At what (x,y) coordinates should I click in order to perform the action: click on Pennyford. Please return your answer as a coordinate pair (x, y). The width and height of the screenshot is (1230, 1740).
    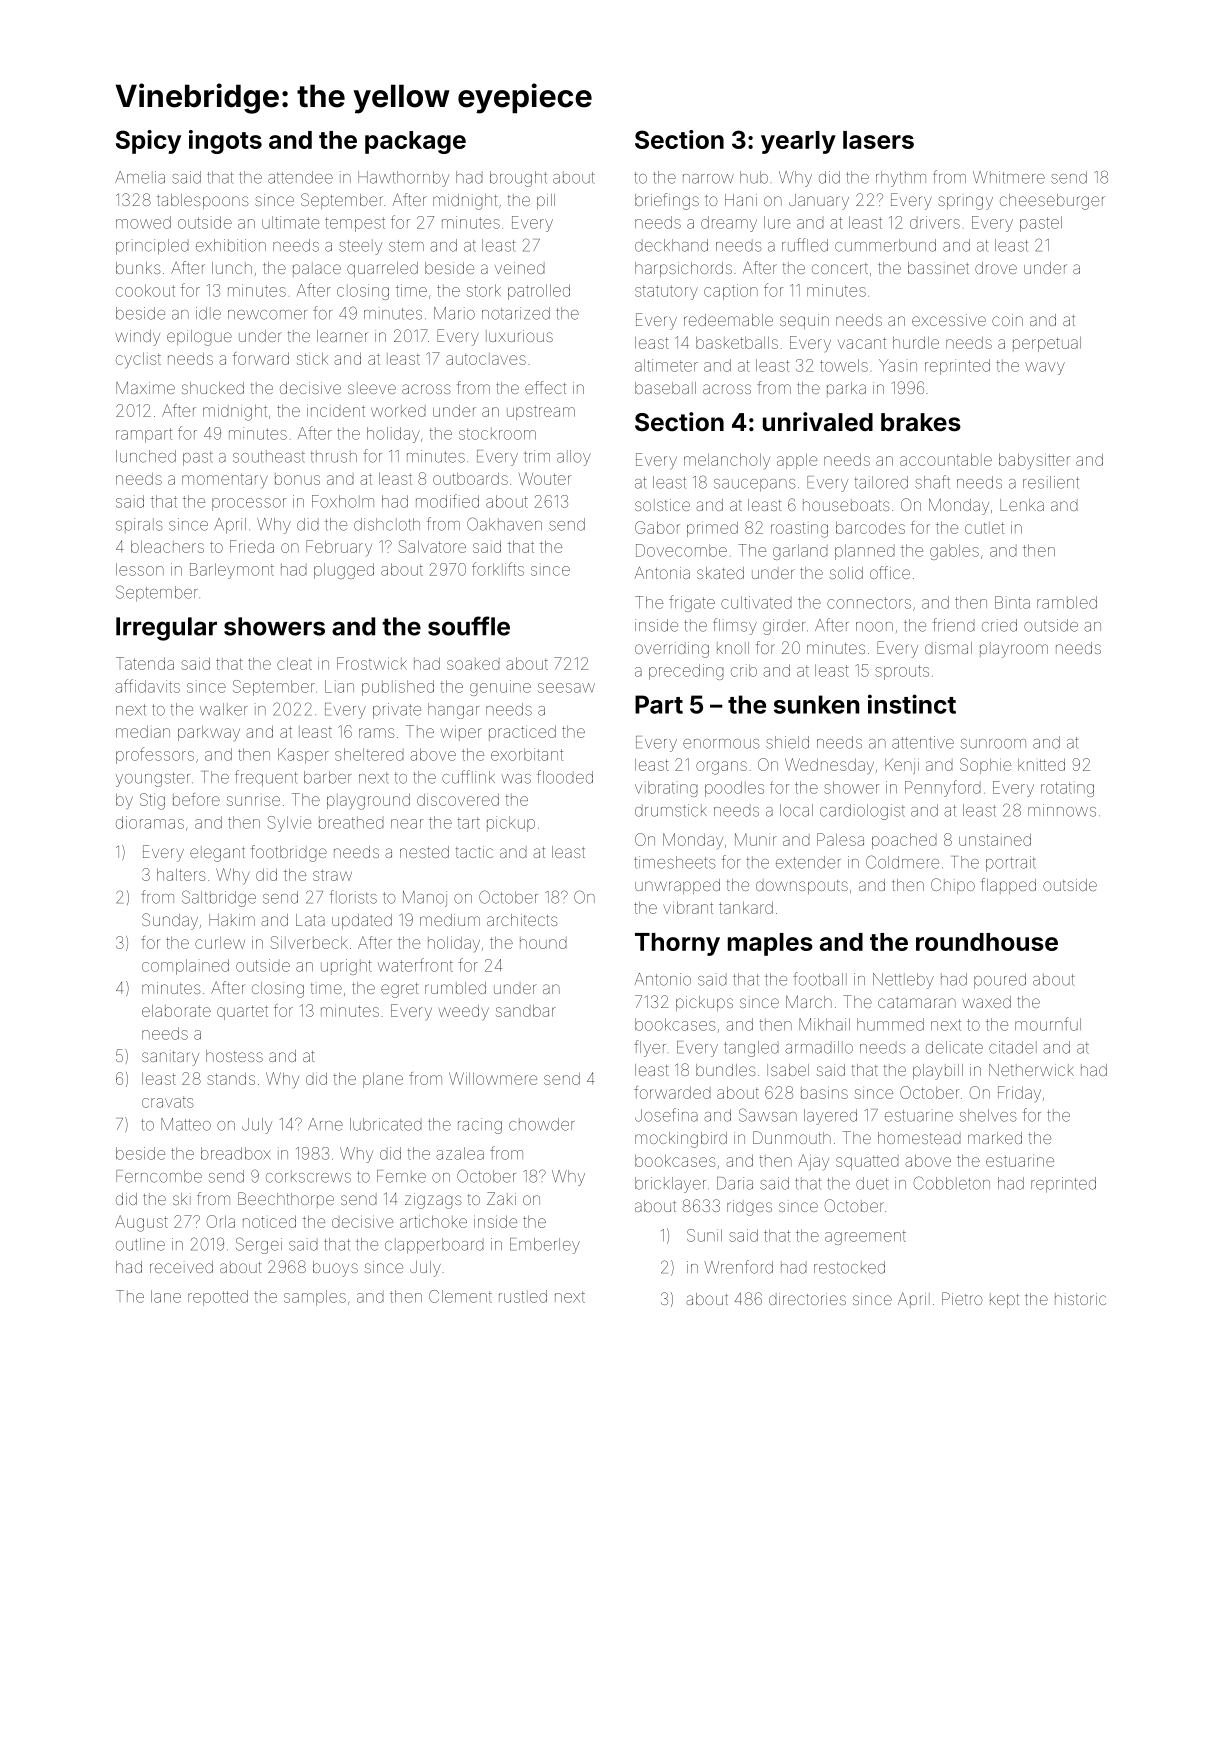
    Looking at the image, I should click on (943, 788).
